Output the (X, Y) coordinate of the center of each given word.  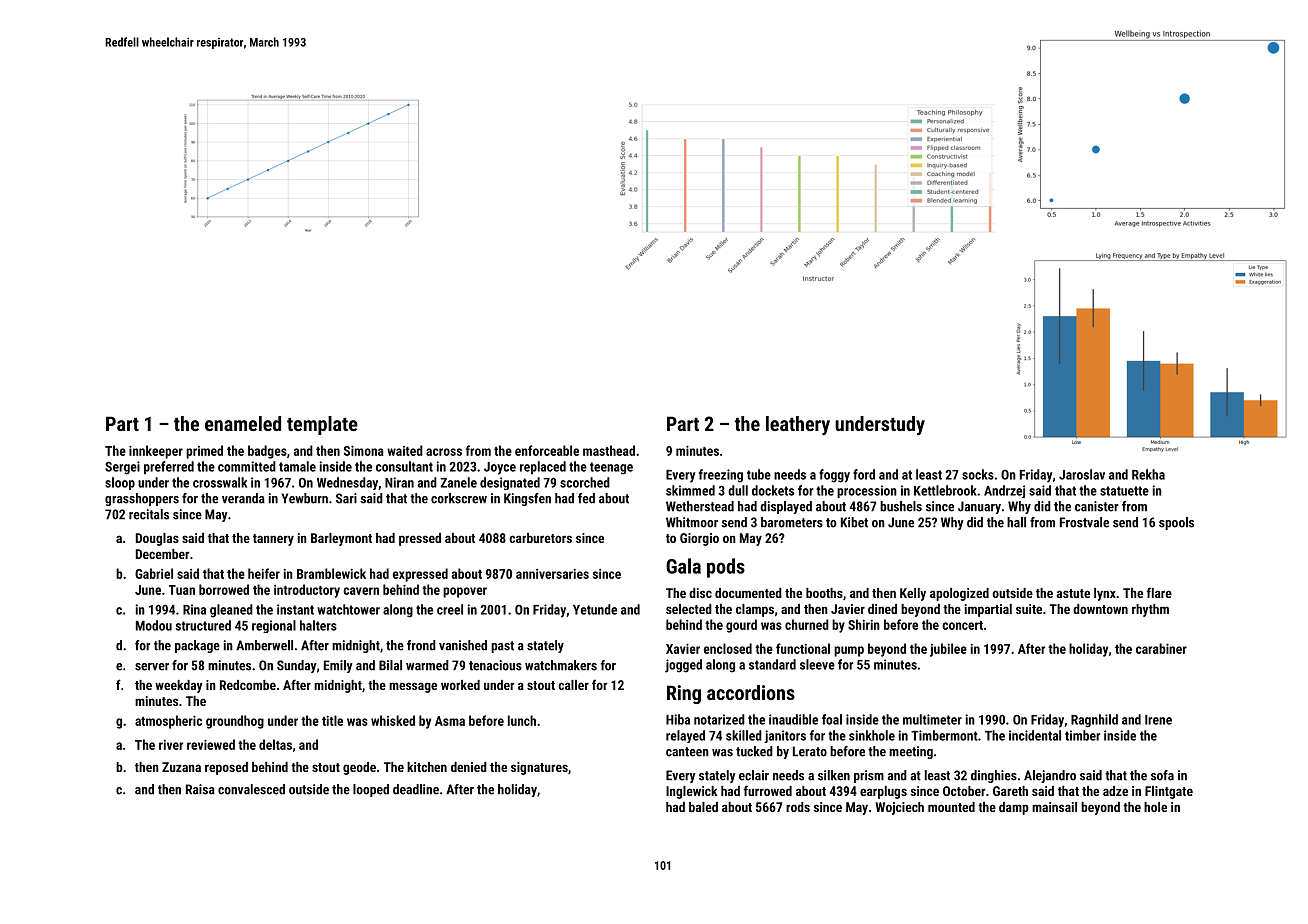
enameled (243, 423)
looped (371, 790)
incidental (1035, 735)
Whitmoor (692, 522)
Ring (684, 694)
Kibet (854, 522)
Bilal (390, 665)
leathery (798, 426)
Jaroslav (1082, 474)
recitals (149, 514)
